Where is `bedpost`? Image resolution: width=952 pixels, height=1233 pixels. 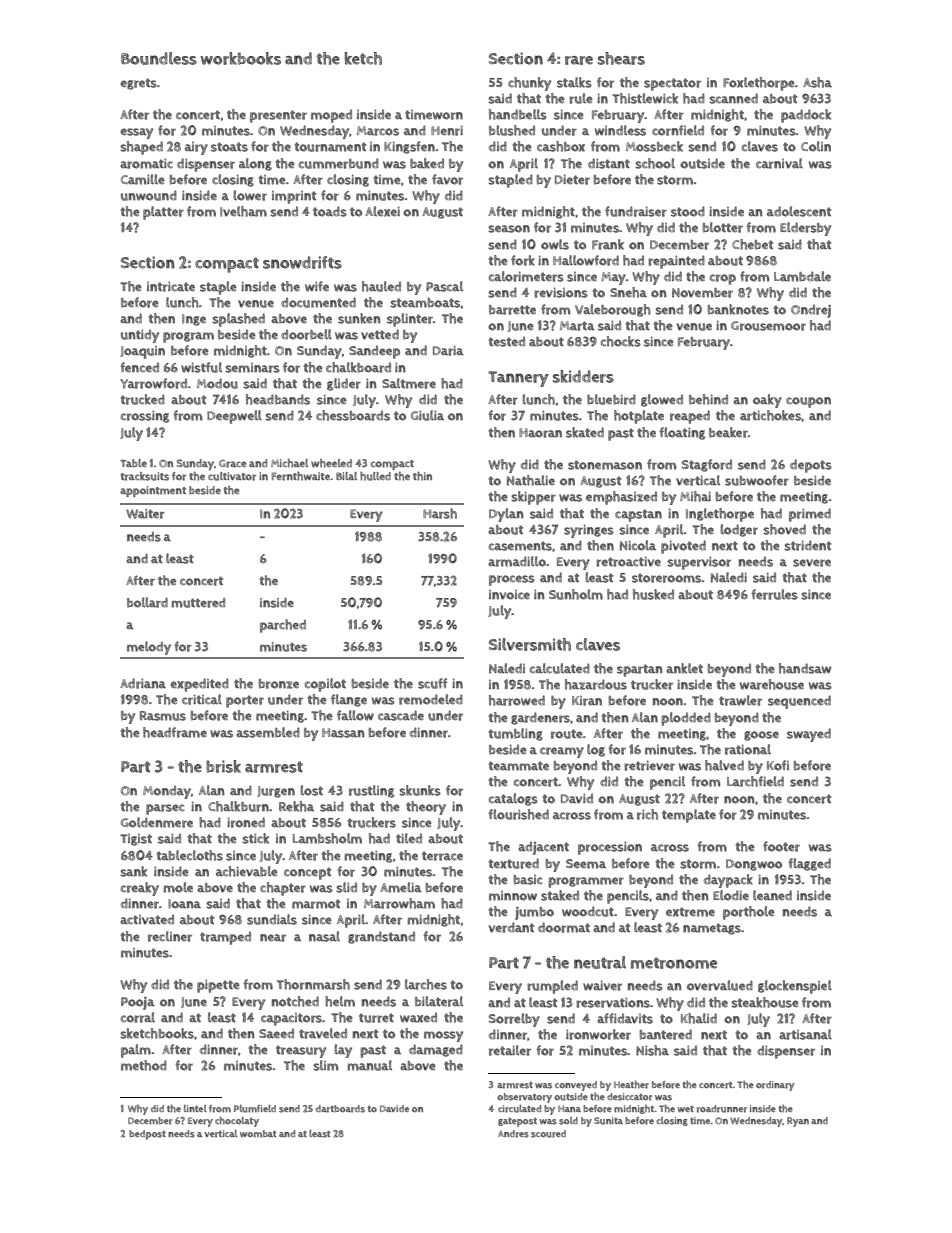 bedpost is located at coordinates (147, 1135).
